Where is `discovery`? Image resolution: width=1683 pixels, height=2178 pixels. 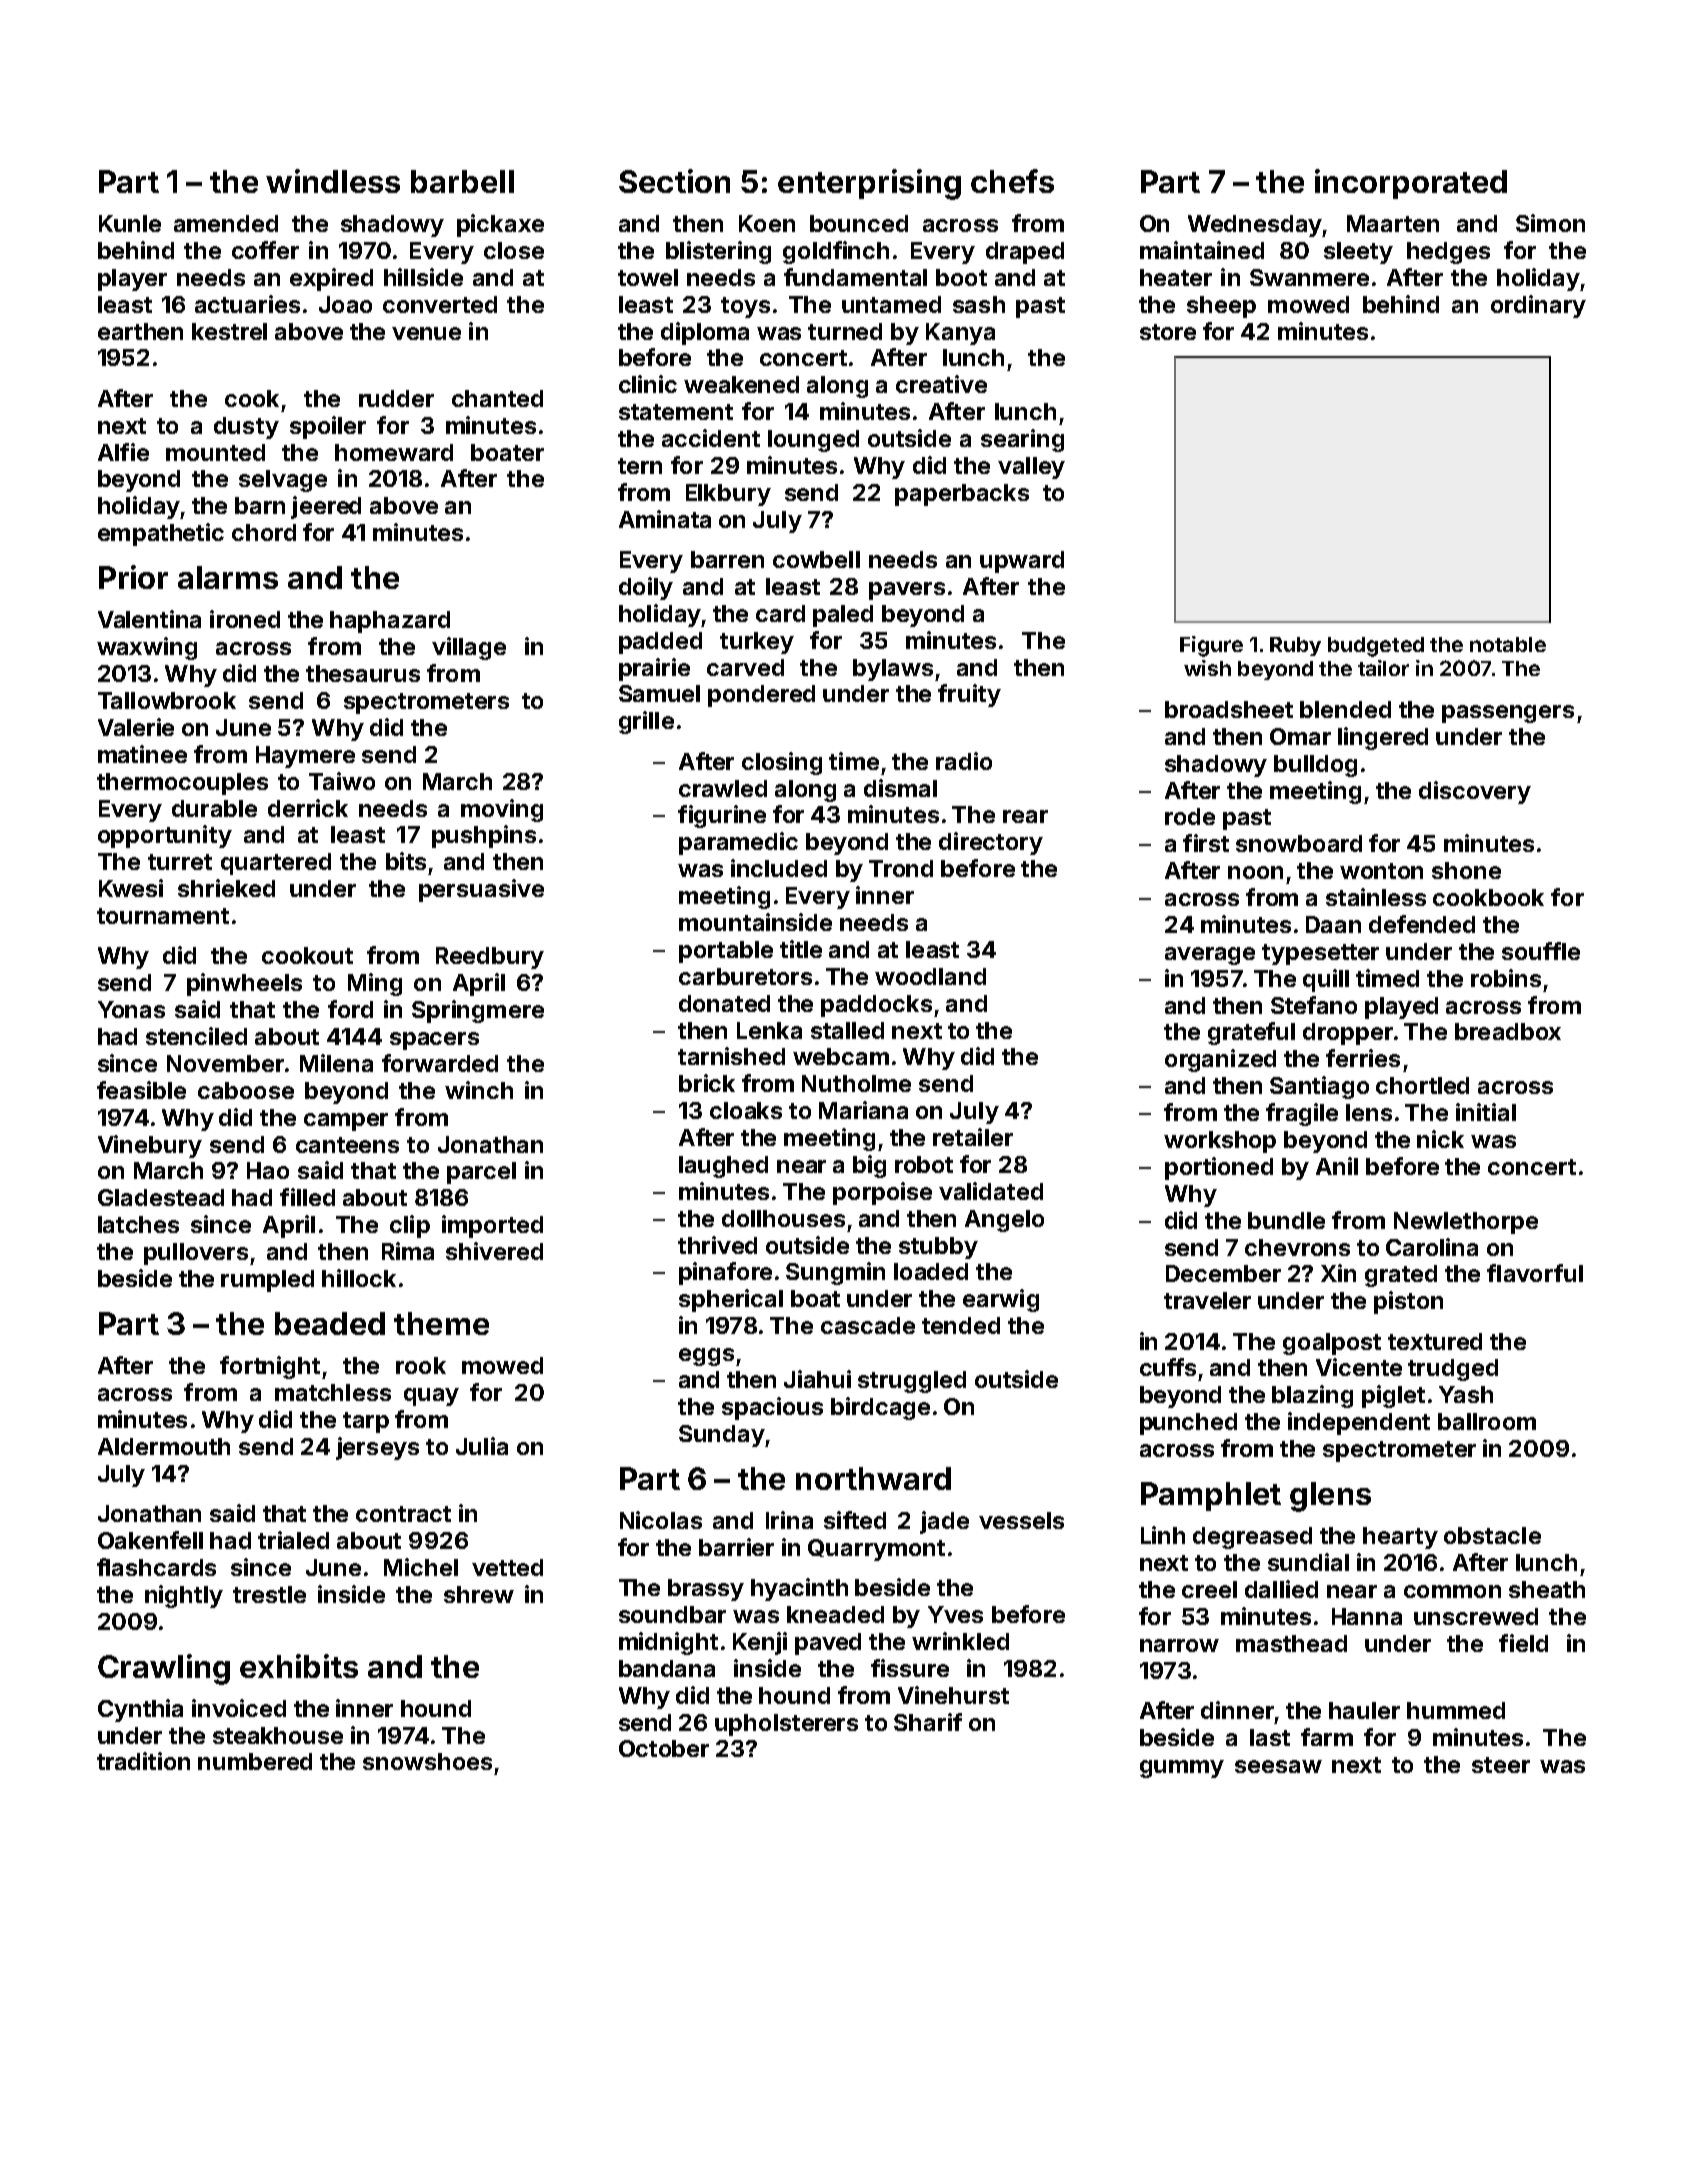
discovery is located at coordinates (1475, 792).
